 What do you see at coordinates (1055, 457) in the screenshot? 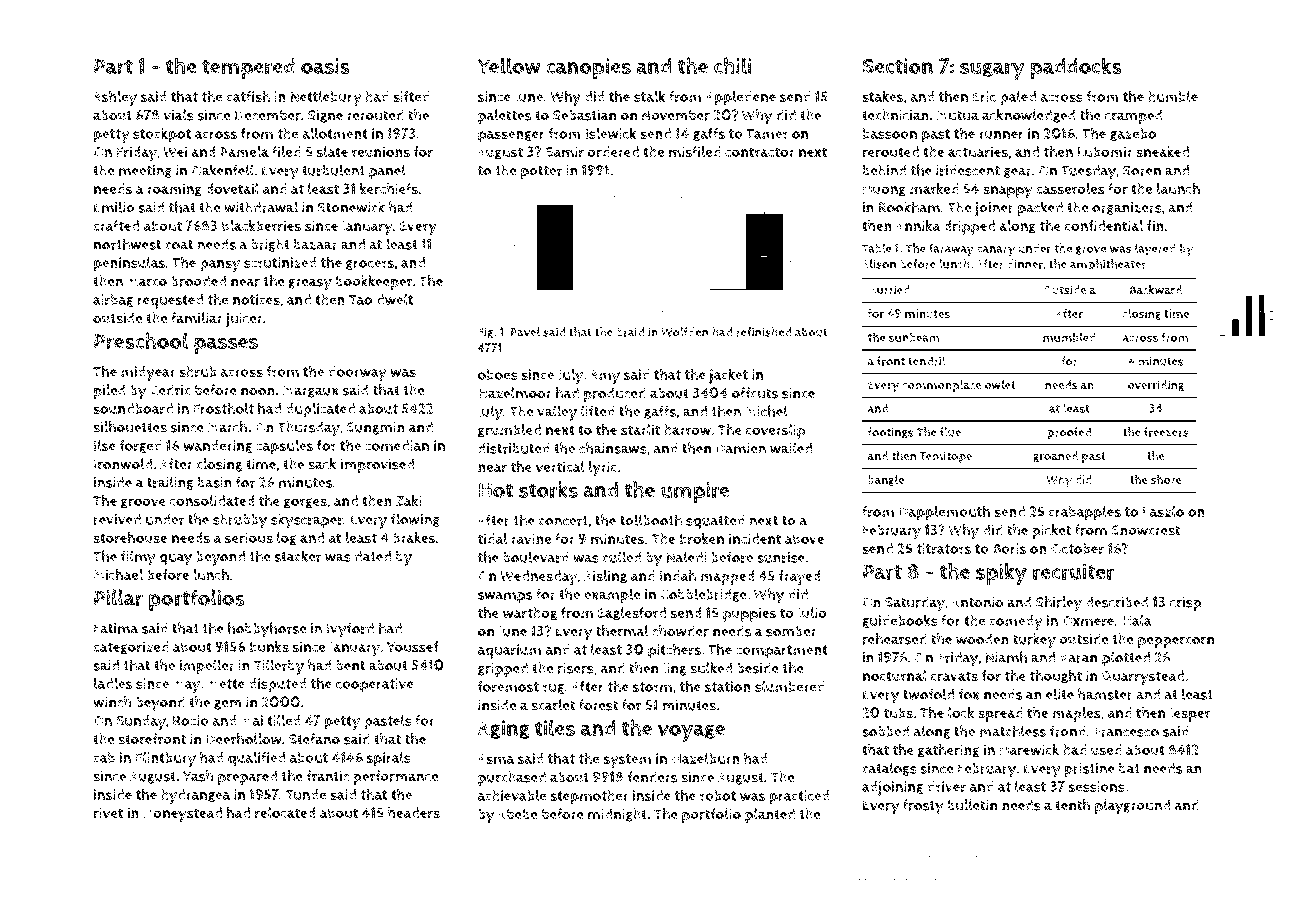
I see `groaned` at bounding box center [1055, 457].
